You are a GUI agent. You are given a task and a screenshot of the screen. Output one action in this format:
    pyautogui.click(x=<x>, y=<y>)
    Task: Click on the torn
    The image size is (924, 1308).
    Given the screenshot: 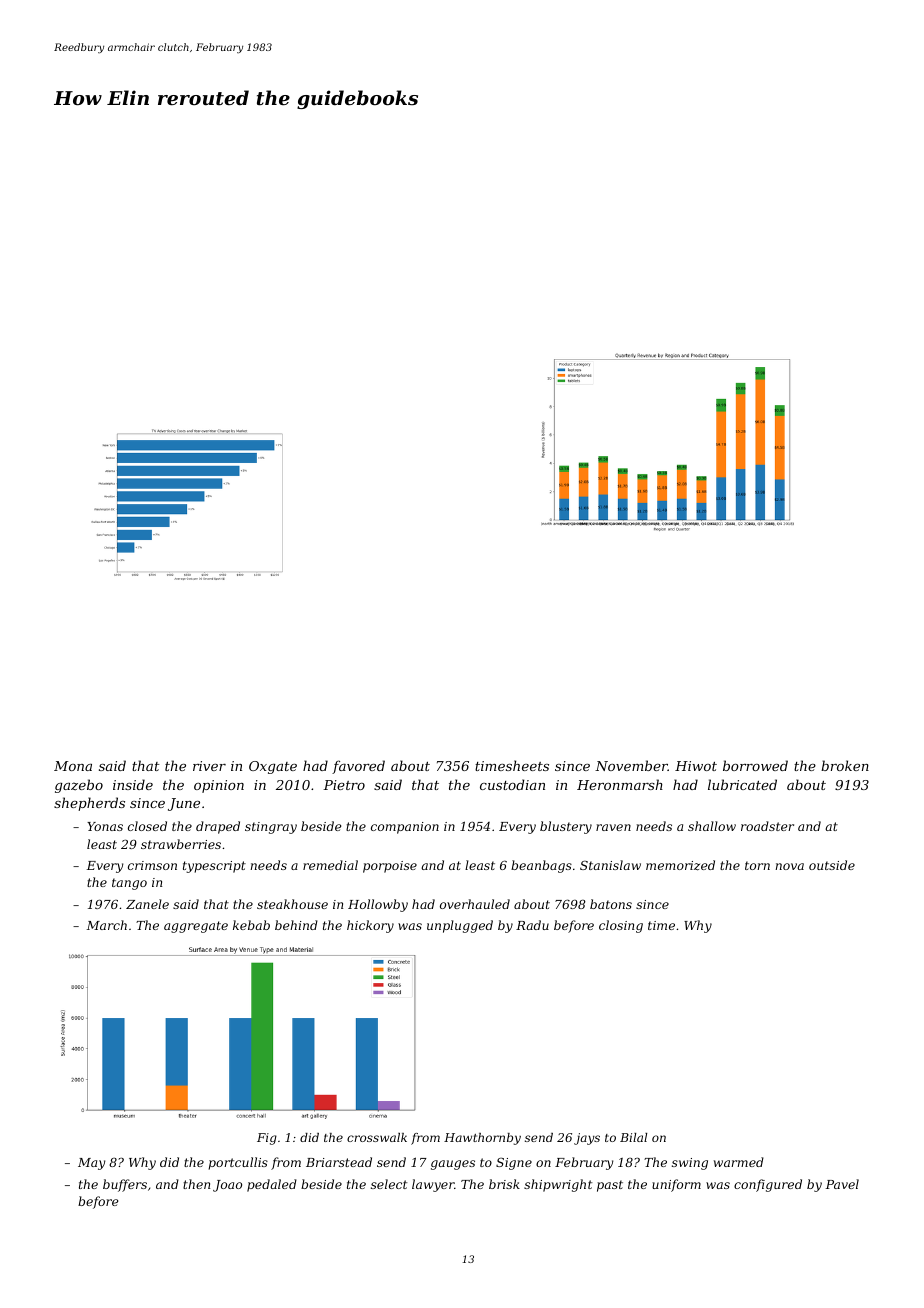 What is the action you would take?
    pyautogui.click(x=757, y=865)
